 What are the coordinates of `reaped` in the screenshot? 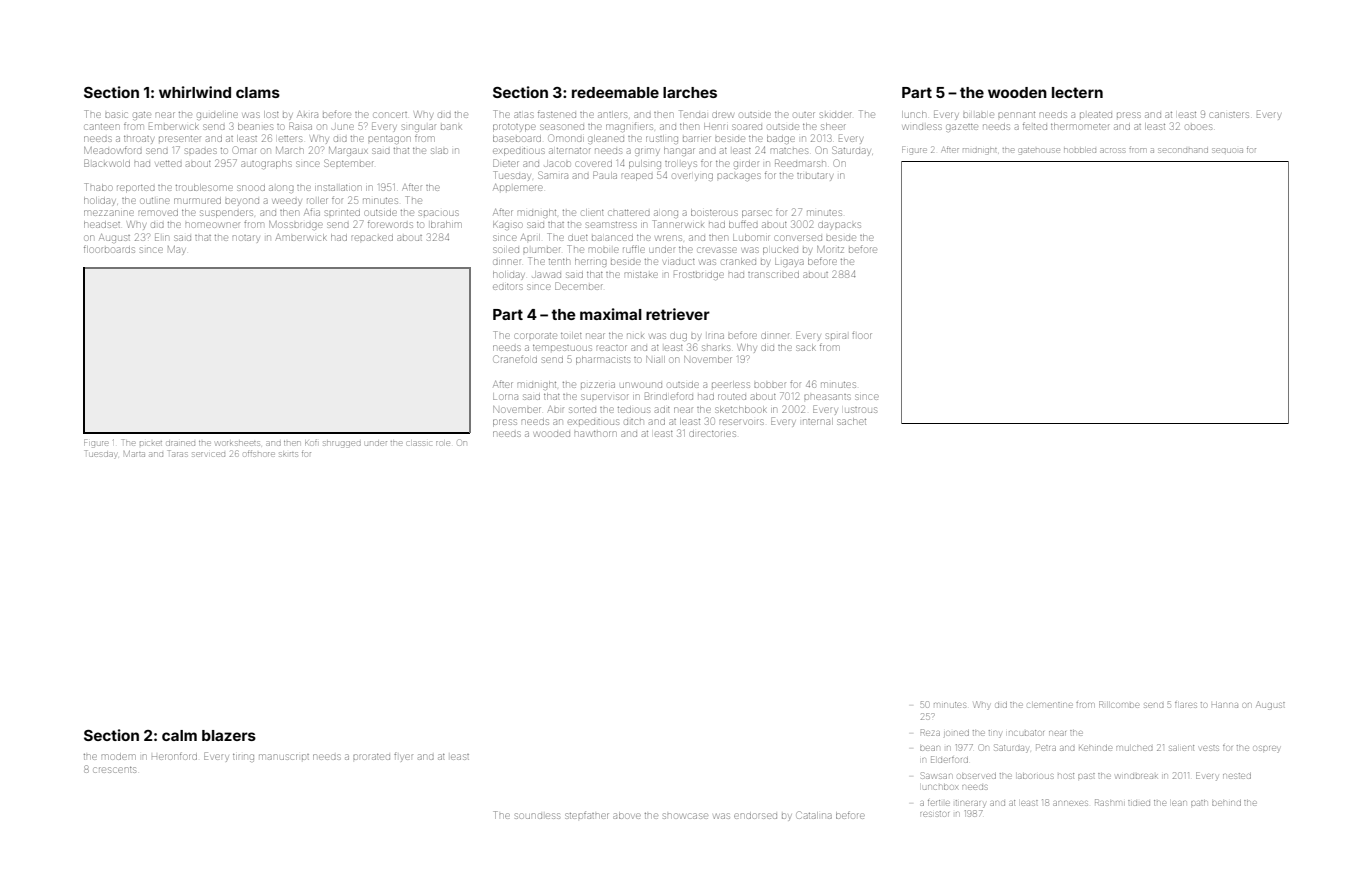 It's located at (637, 177).
